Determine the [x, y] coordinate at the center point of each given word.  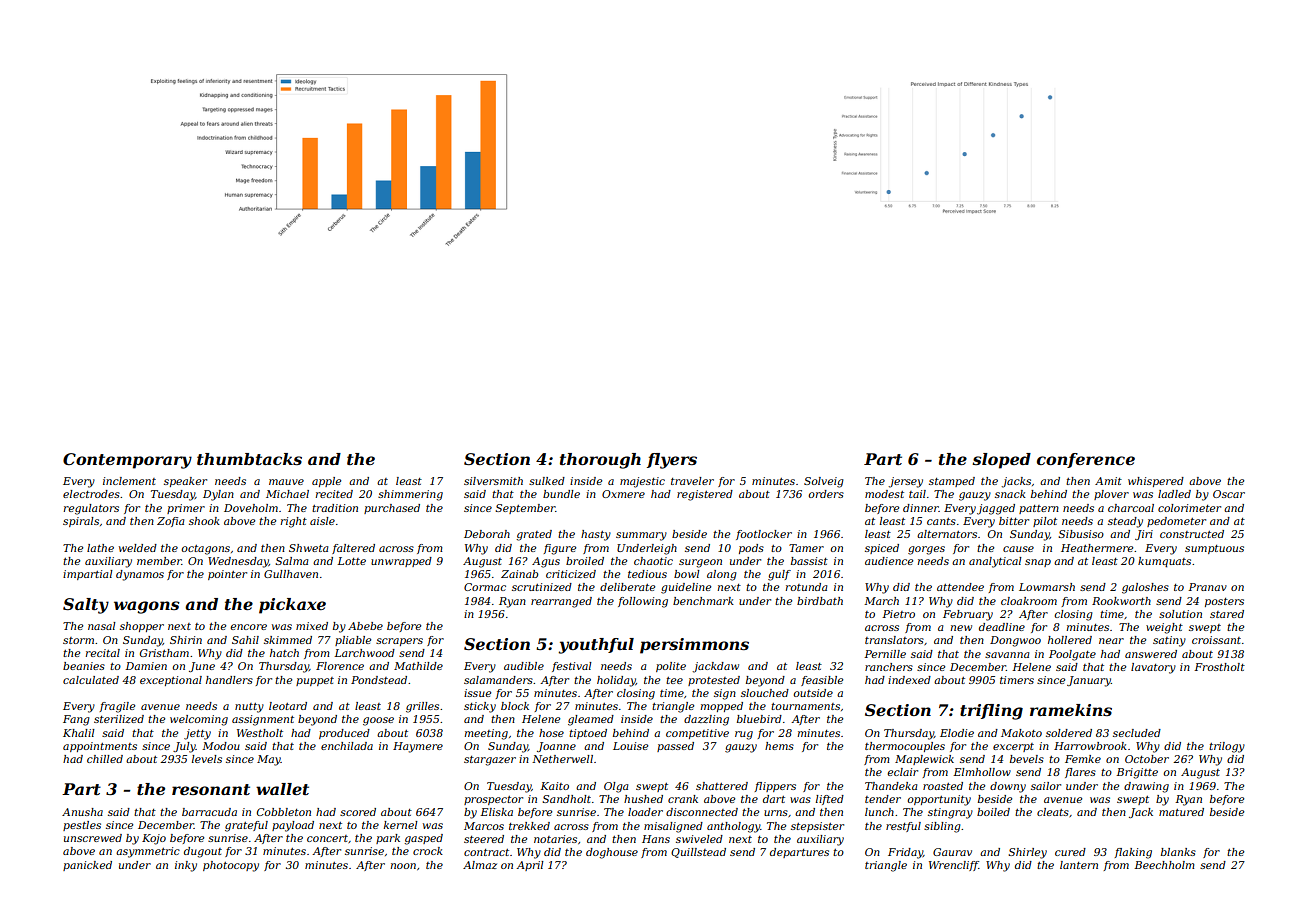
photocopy [231, 866]
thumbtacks [249, 459]
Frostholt [1219, 667]
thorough [600, 461]
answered [1151, 654]
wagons [147, 607]
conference [1086, 460]
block [515, 706]
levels [207, 759]
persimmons [694, 646]
